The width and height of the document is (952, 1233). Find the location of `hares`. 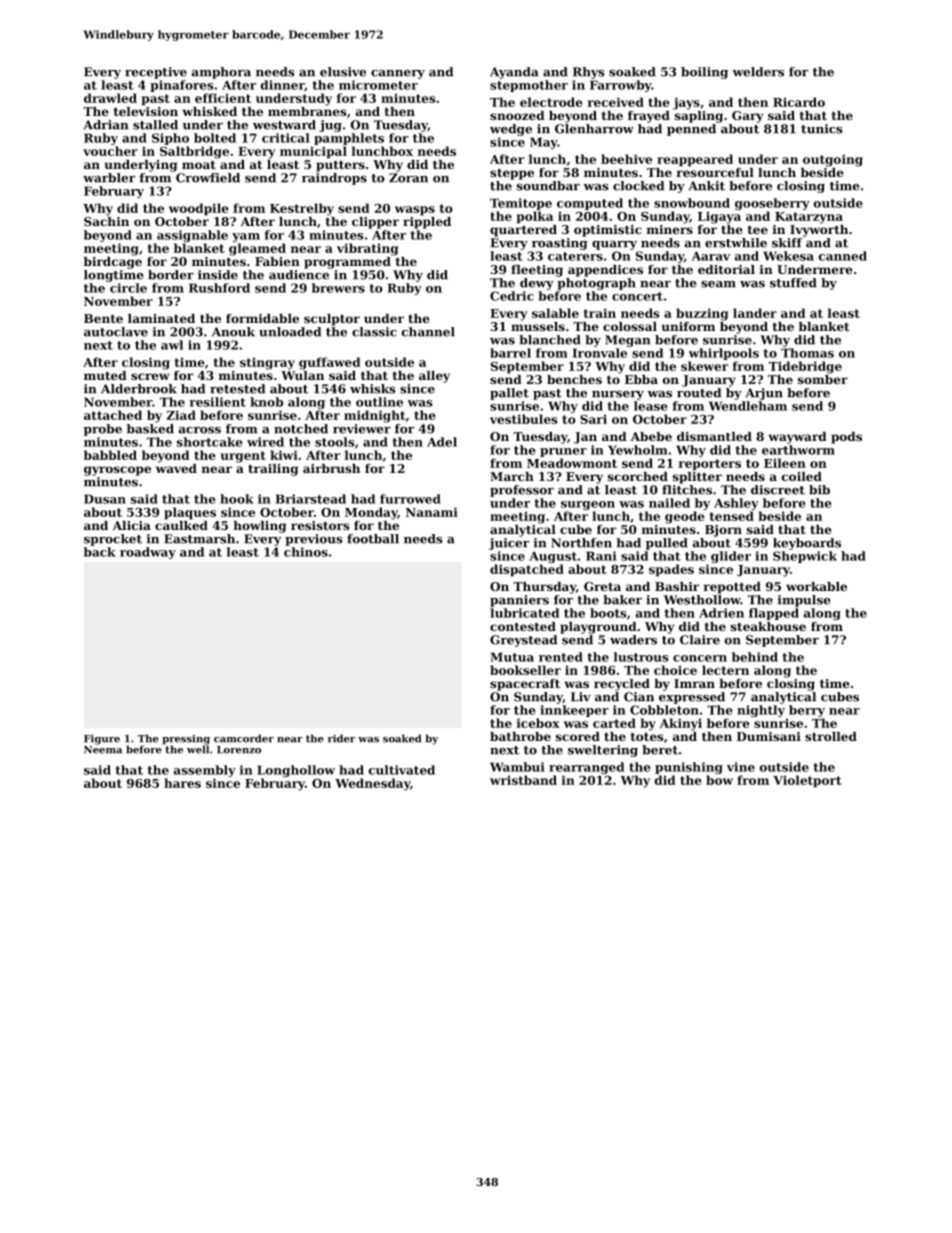

hares is located at coordinates (182, 783).
